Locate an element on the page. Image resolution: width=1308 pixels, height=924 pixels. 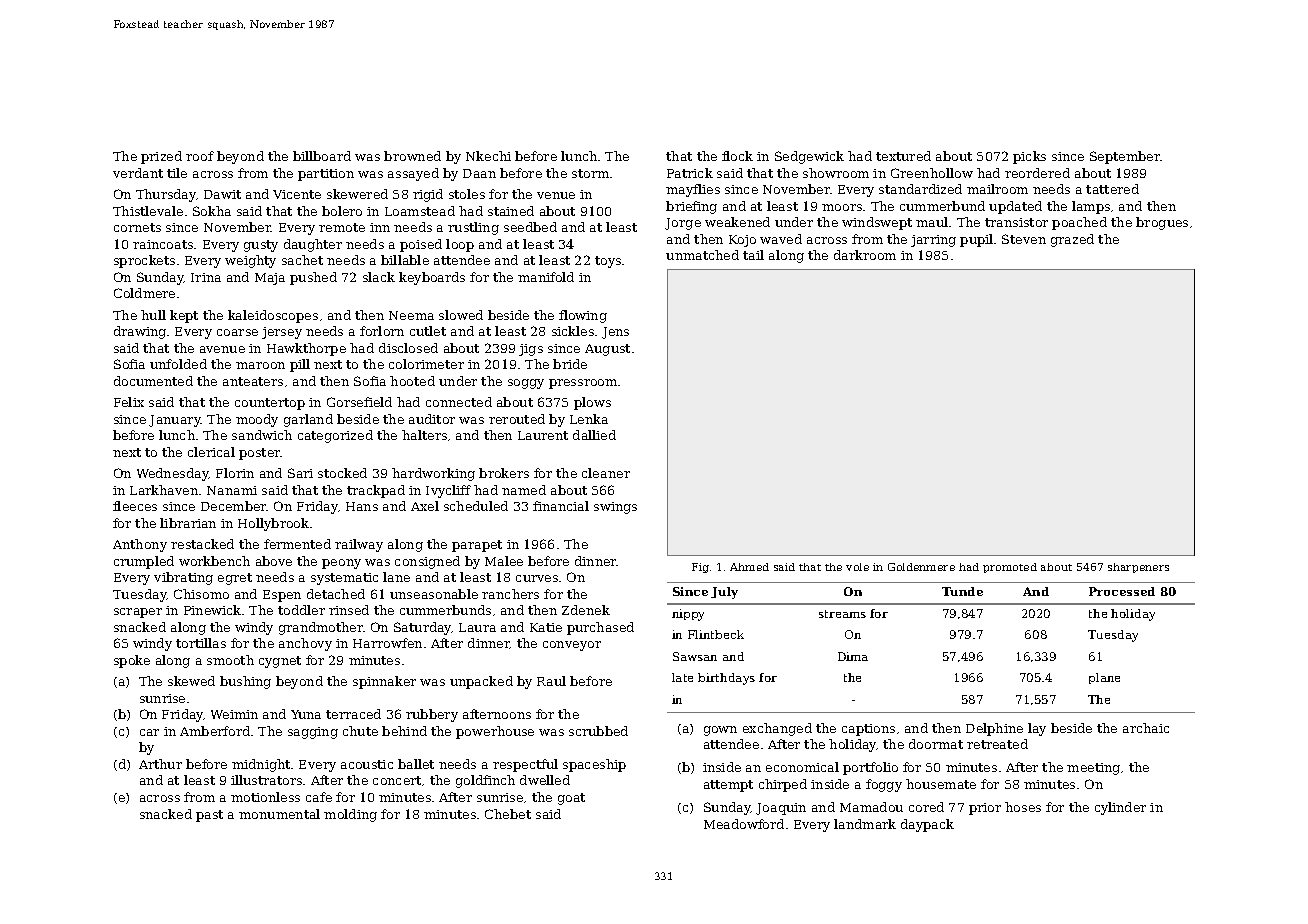
archaic is located at coordinates (1146, 728).
